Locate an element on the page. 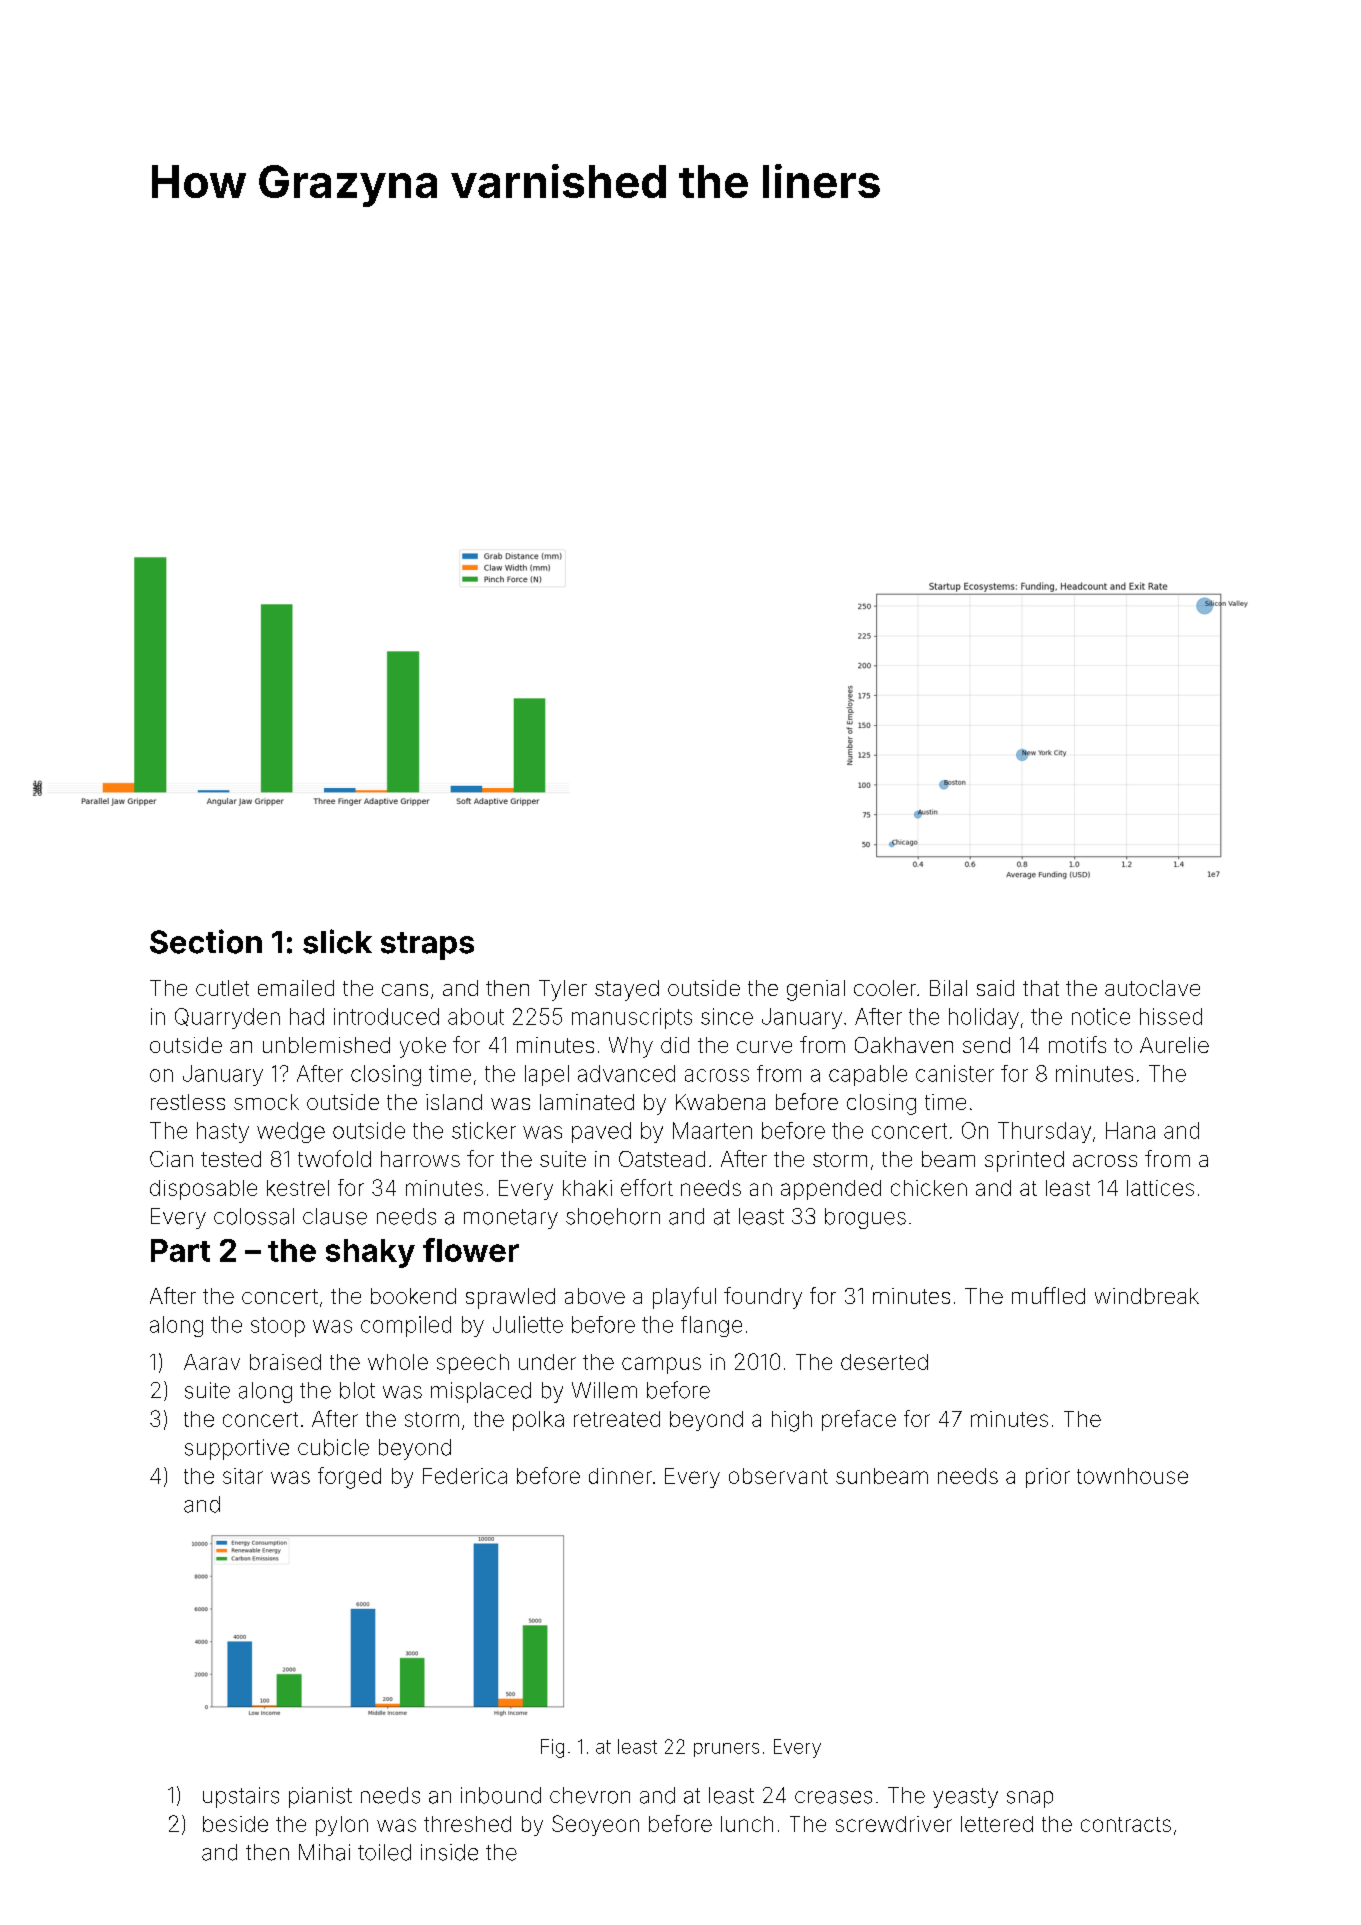 Image resolution: width=1361 pixels, height=1925 pixels. screwdriver is located at coordinates (894, 1824).
